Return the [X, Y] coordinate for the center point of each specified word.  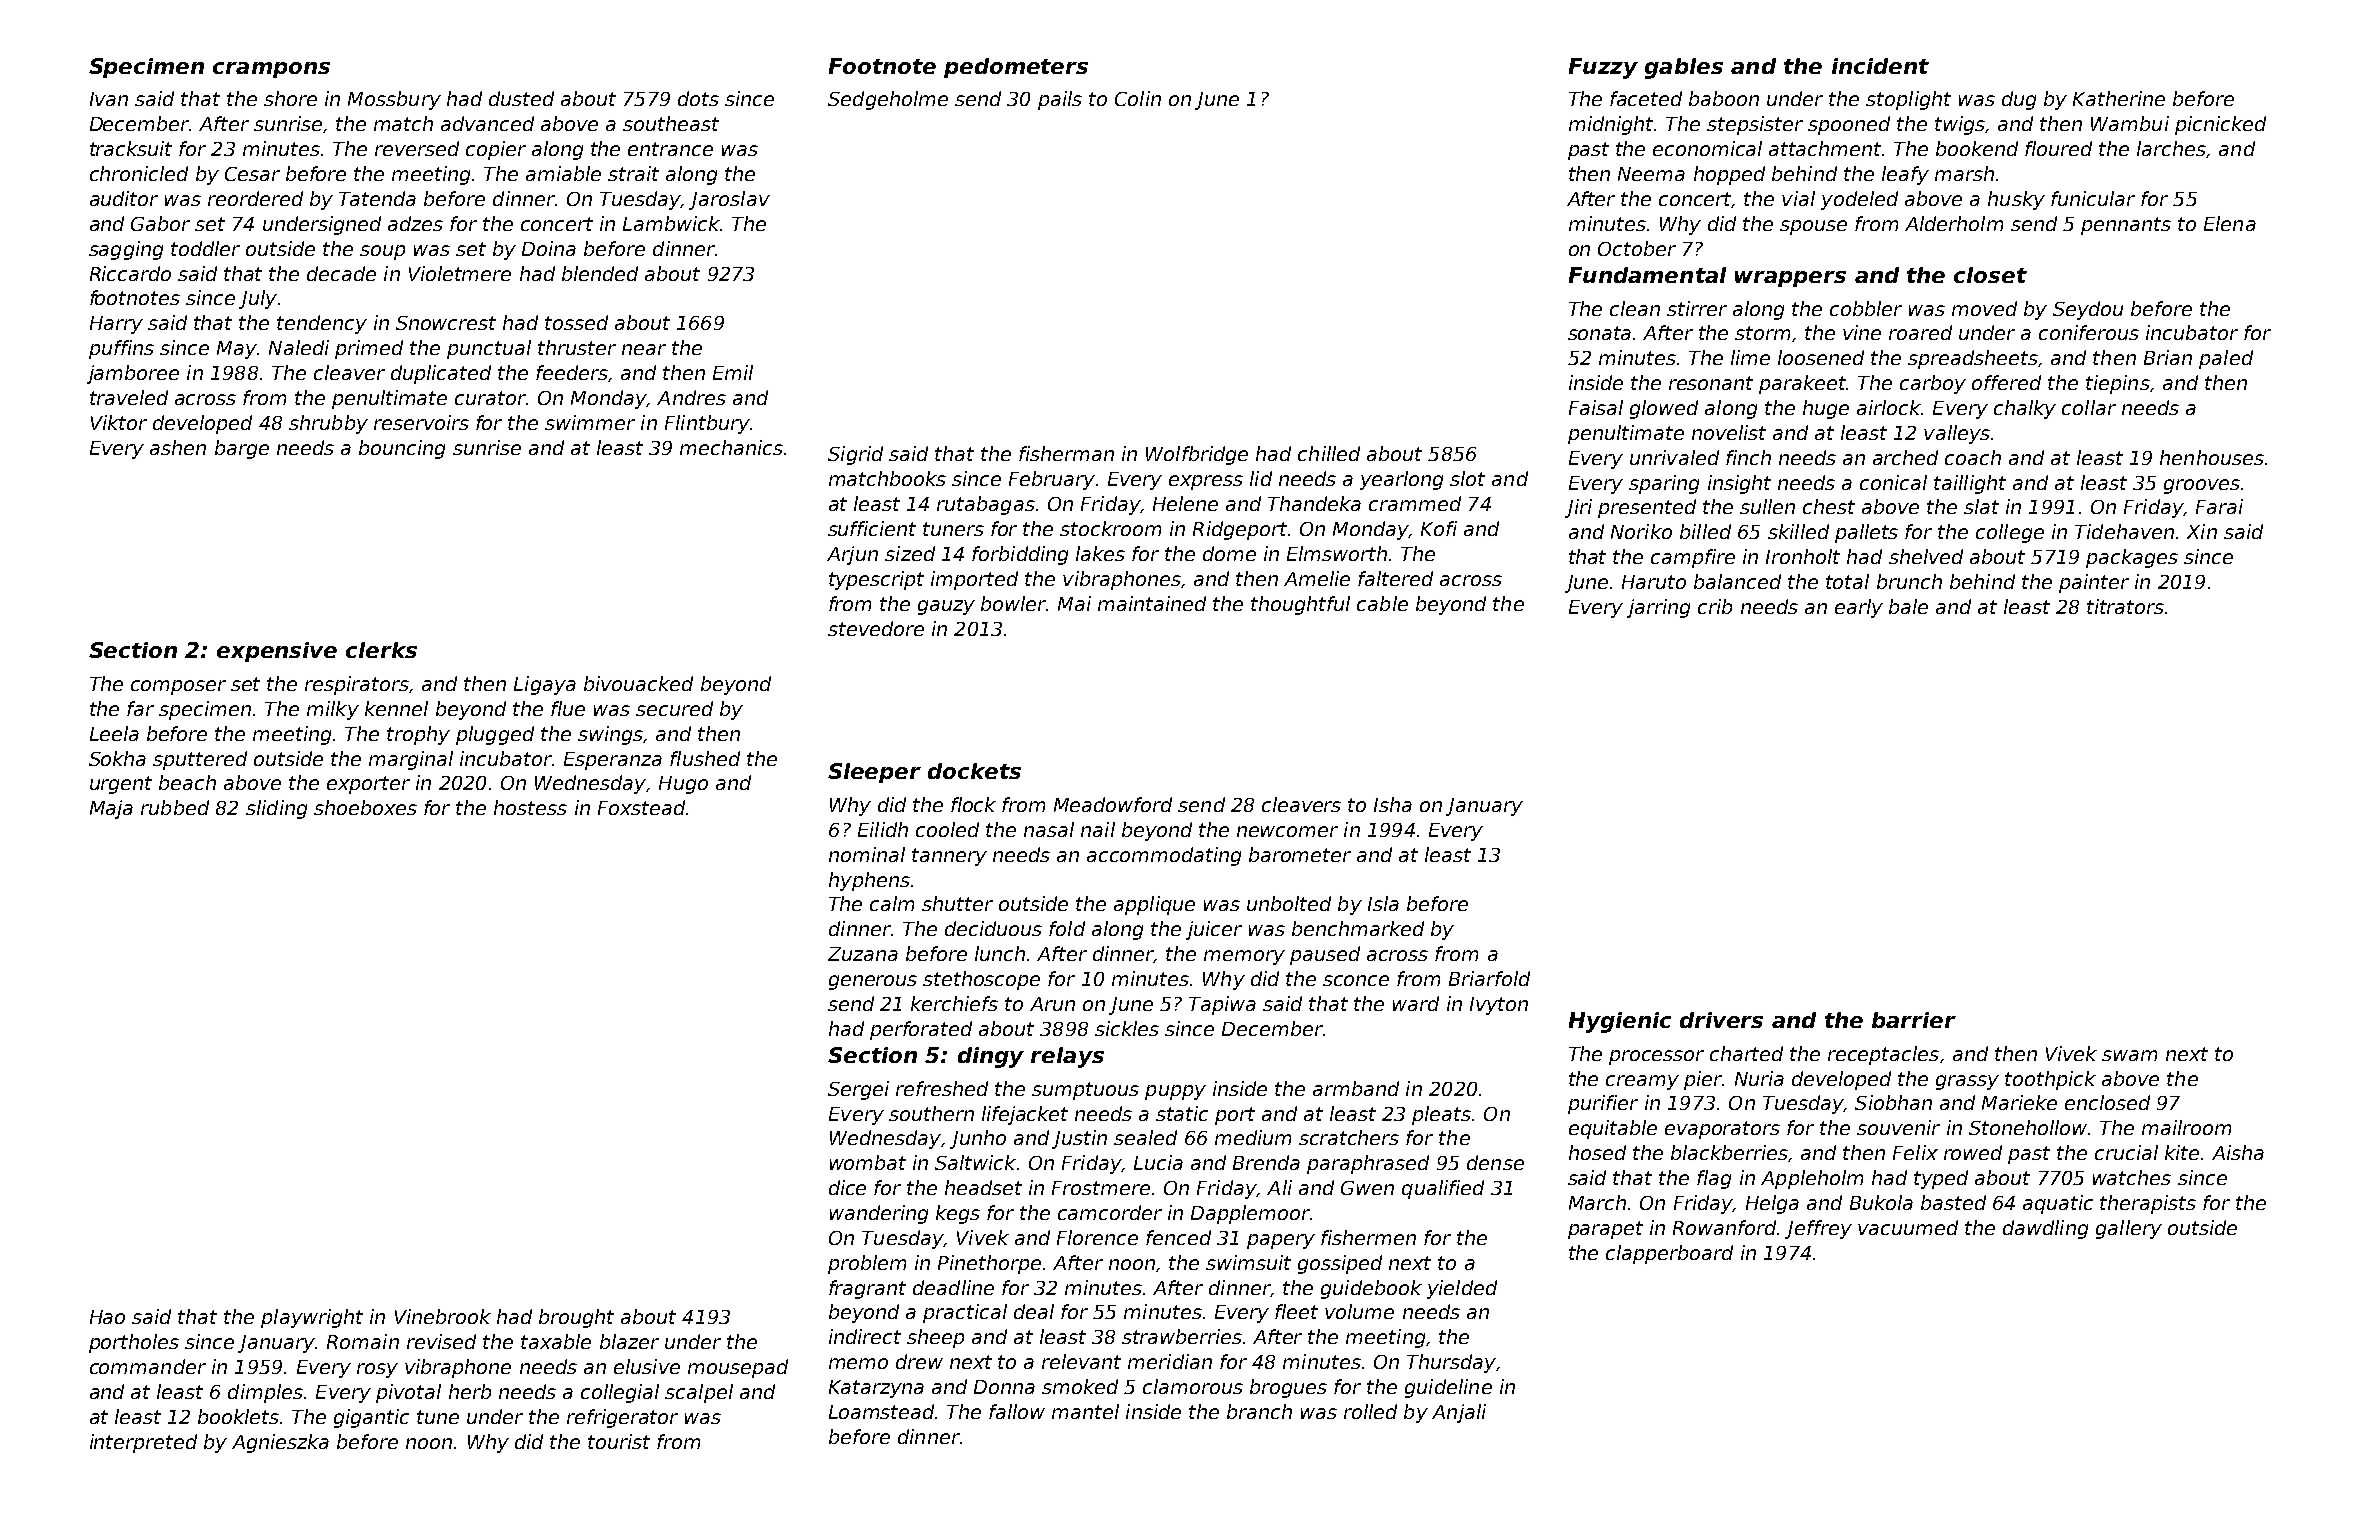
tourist [619, 1441]
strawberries [1182, 1336]
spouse [1813, 227]
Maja [111, 809]
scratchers [1349, 1137]
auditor [124, 198]
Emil [733, 372]
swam [2129, 1055]
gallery [2129, 1229]
